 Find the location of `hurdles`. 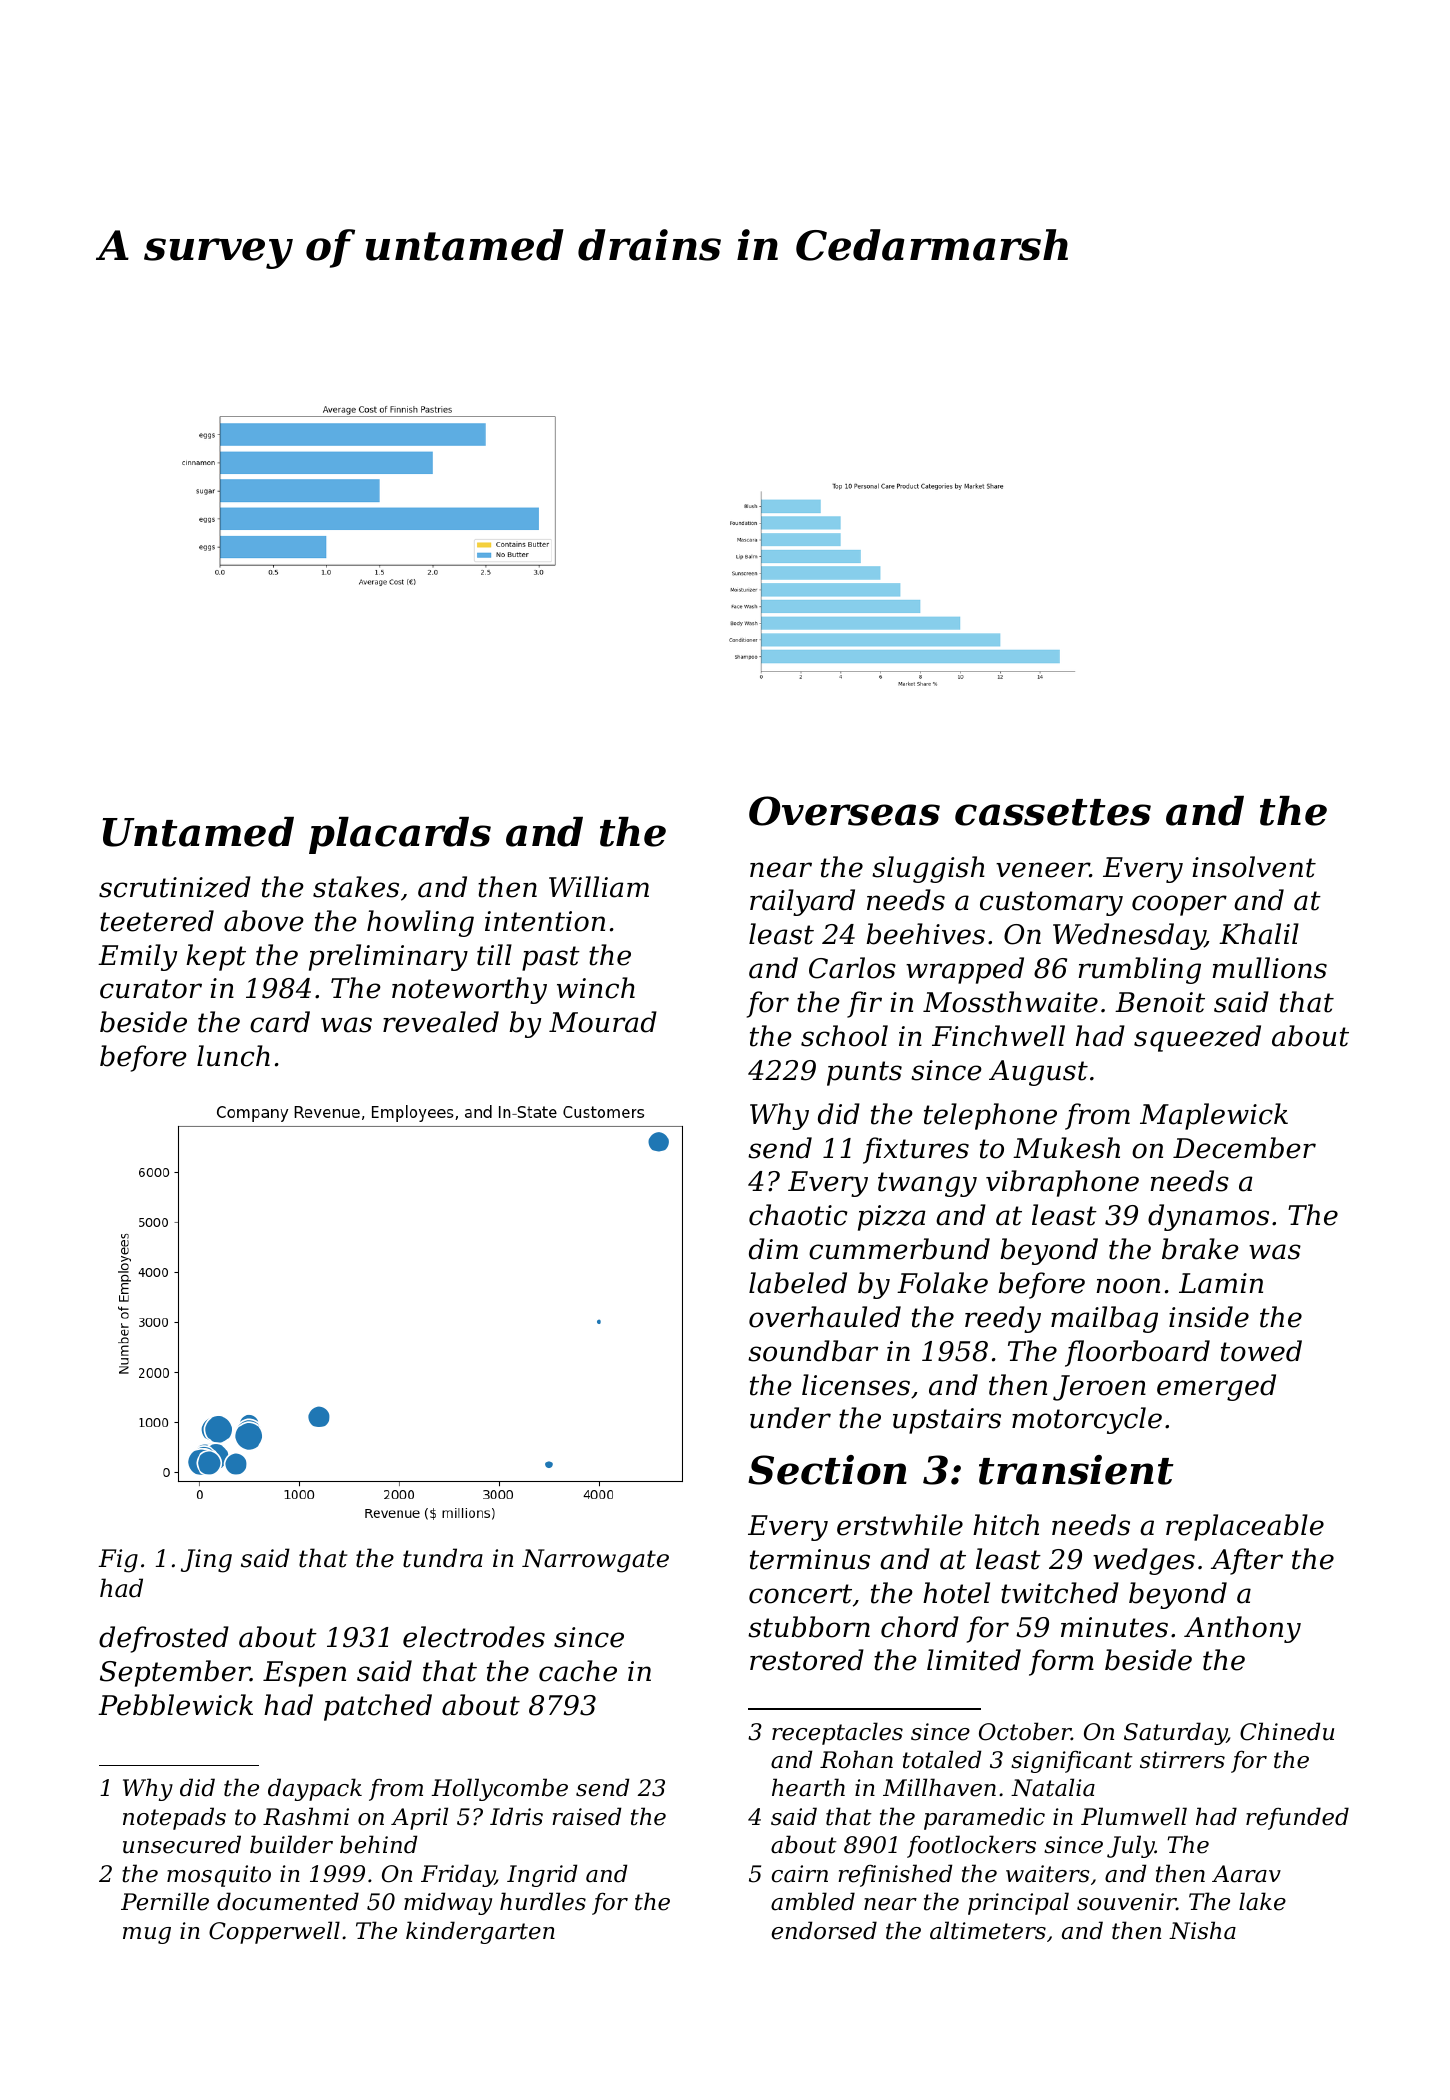

hurdles is located at coordinates (543, 1901).
